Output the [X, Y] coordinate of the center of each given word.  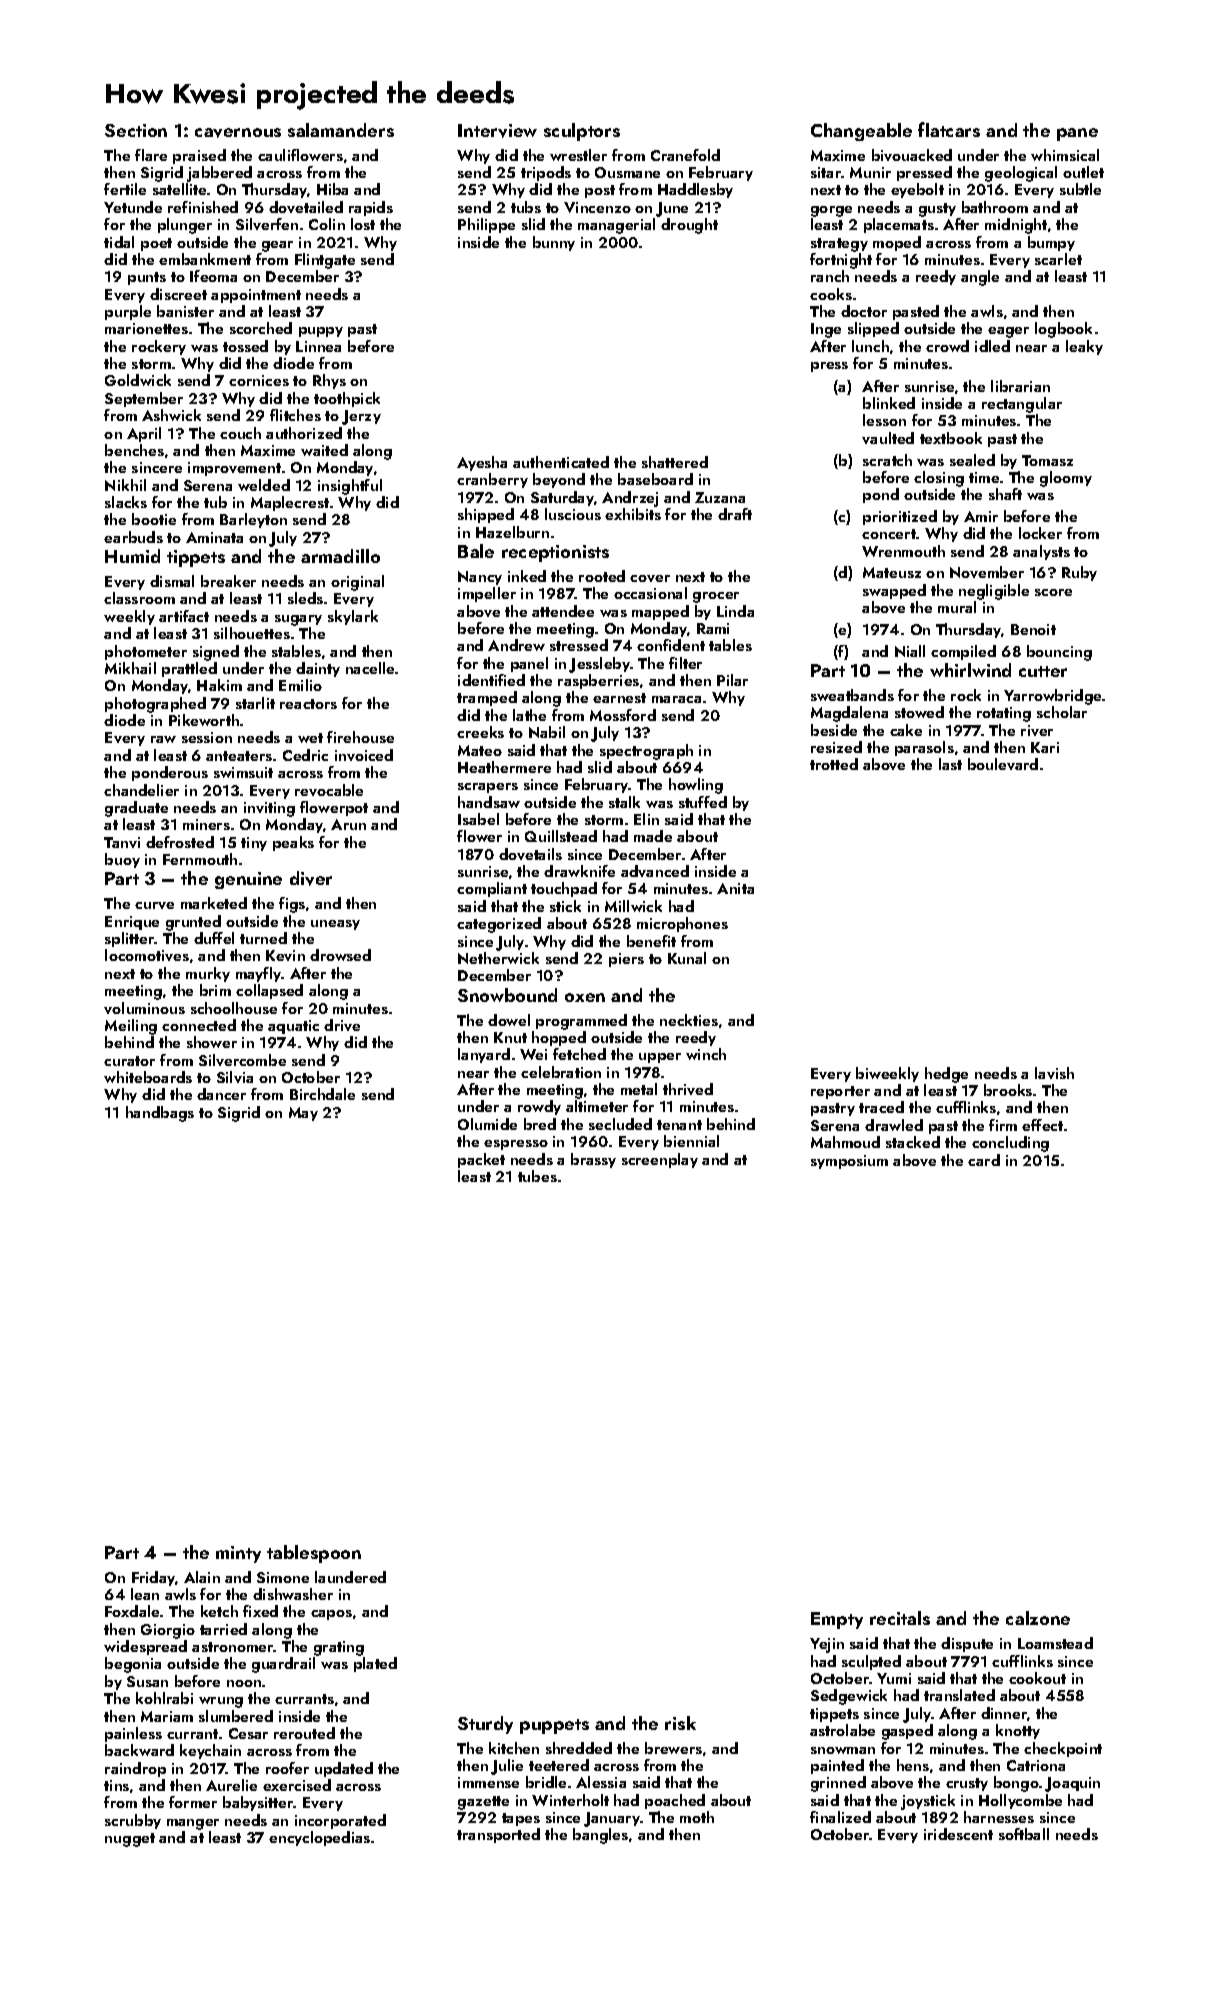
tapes [521, 1819]
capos [331, 1615]
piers [626, 960]
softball [1024, 1834]
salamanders [341, 130]
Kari [1045, 747]
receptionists [555, 553]
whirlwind [970, 670]
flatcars [949, 129]
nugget [130, 1840]
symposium [849, 1162]
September [144, 399]
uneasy [335, 925]
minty [238, 1554]
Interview [497, 131]
